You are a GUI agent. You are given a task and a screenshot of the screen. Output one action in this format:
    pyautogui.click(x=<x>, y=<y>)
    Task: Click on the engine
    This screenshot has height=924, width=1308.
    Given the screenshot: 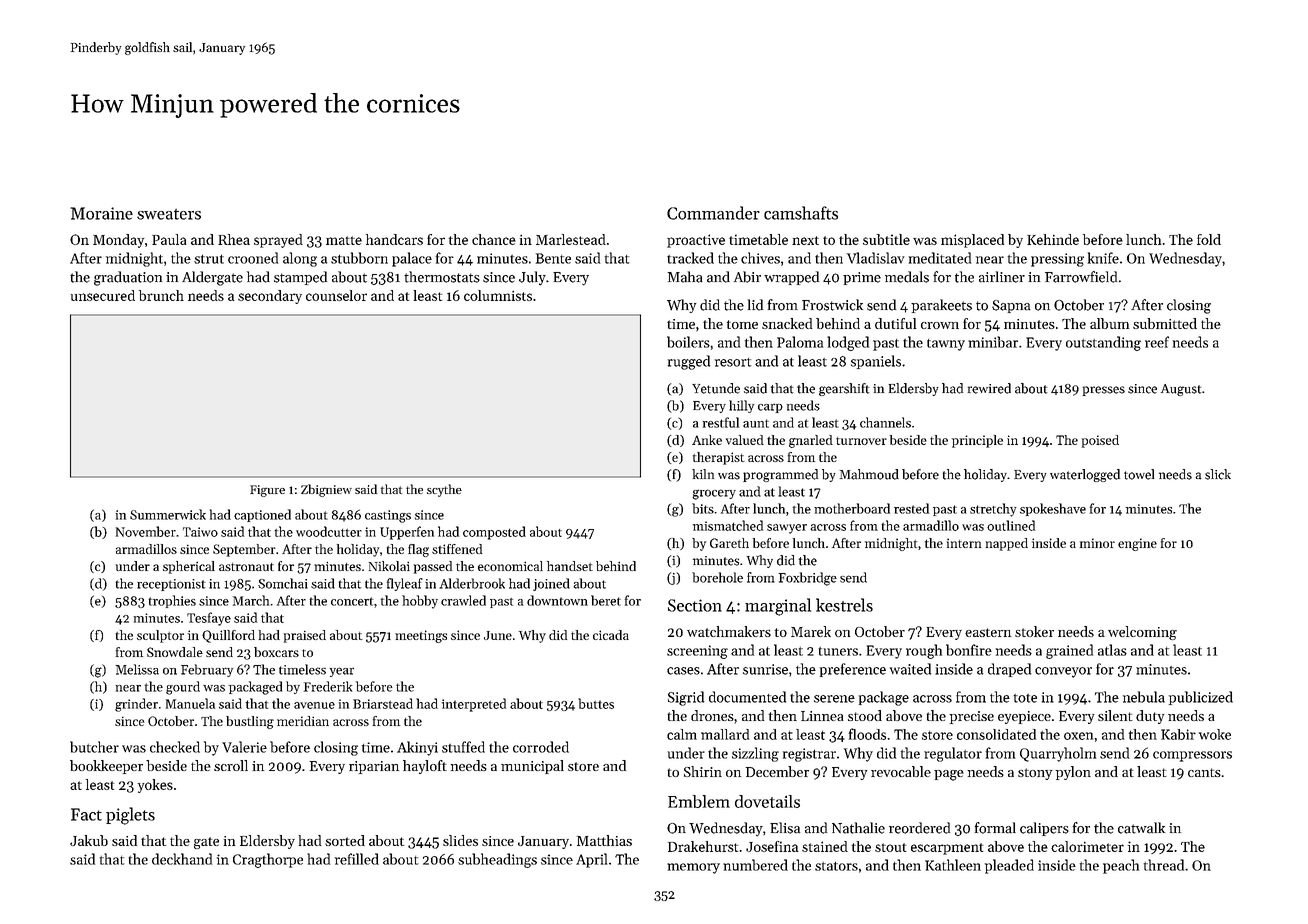 What is the action you would take?
    pyautogui.click(x=1137, y=544)
